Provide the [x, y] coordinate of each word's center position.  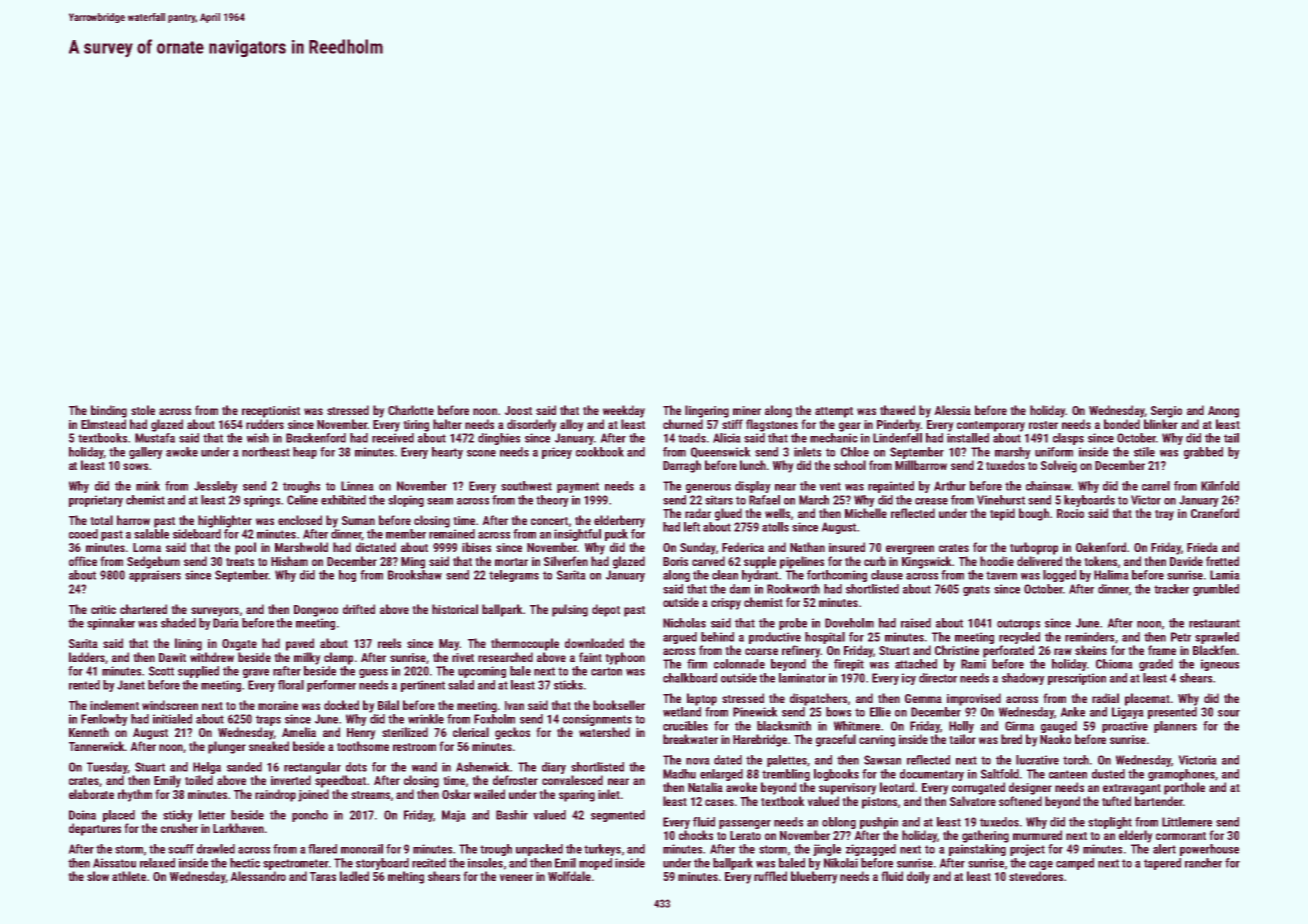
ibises [476, 547]
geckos [512, 733]
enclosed [300, 520]
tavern [1001, 575]
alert [1164, 849]
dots [356, 767]
